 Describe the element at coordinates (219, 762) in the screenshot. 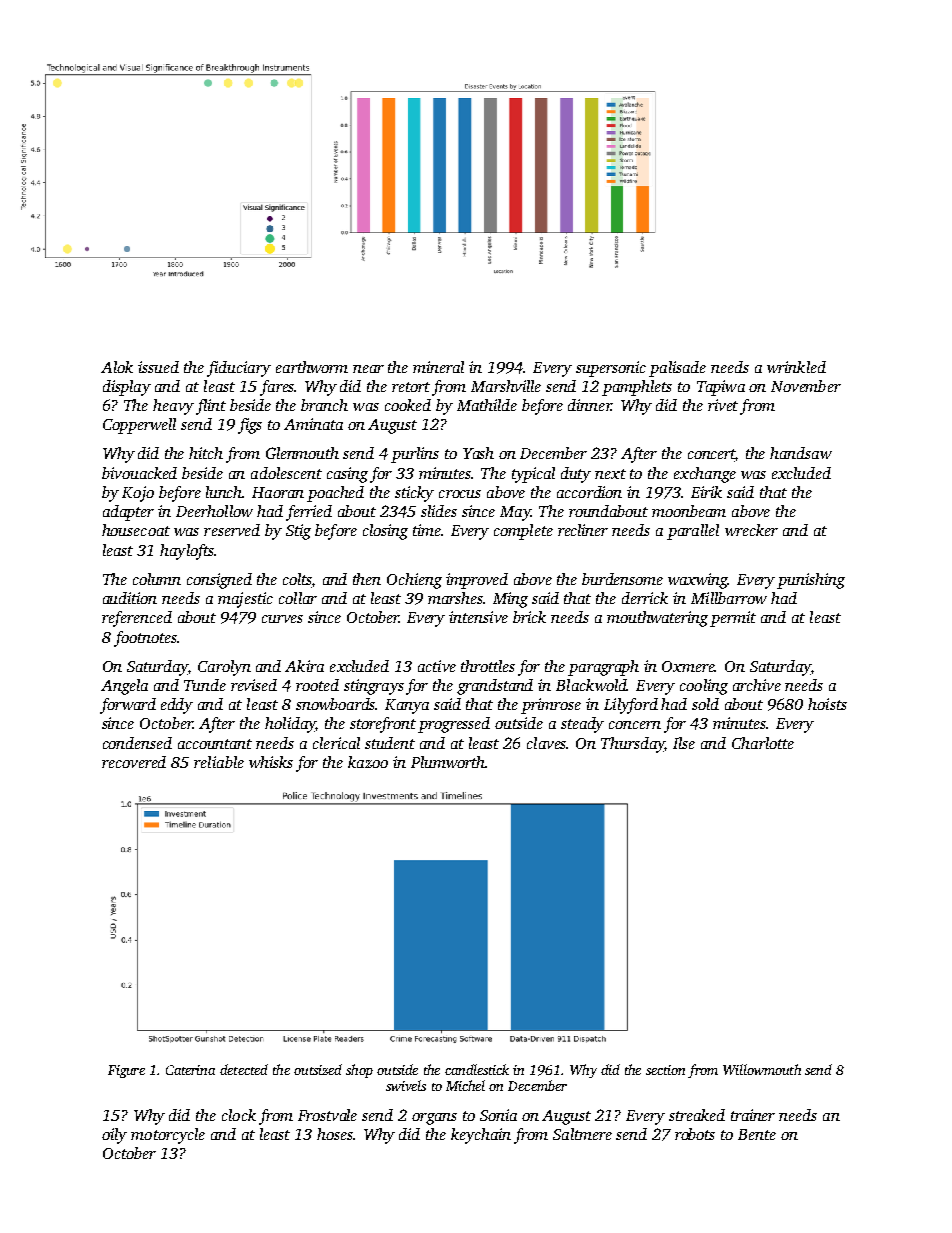

I see `reliable` at that location.
